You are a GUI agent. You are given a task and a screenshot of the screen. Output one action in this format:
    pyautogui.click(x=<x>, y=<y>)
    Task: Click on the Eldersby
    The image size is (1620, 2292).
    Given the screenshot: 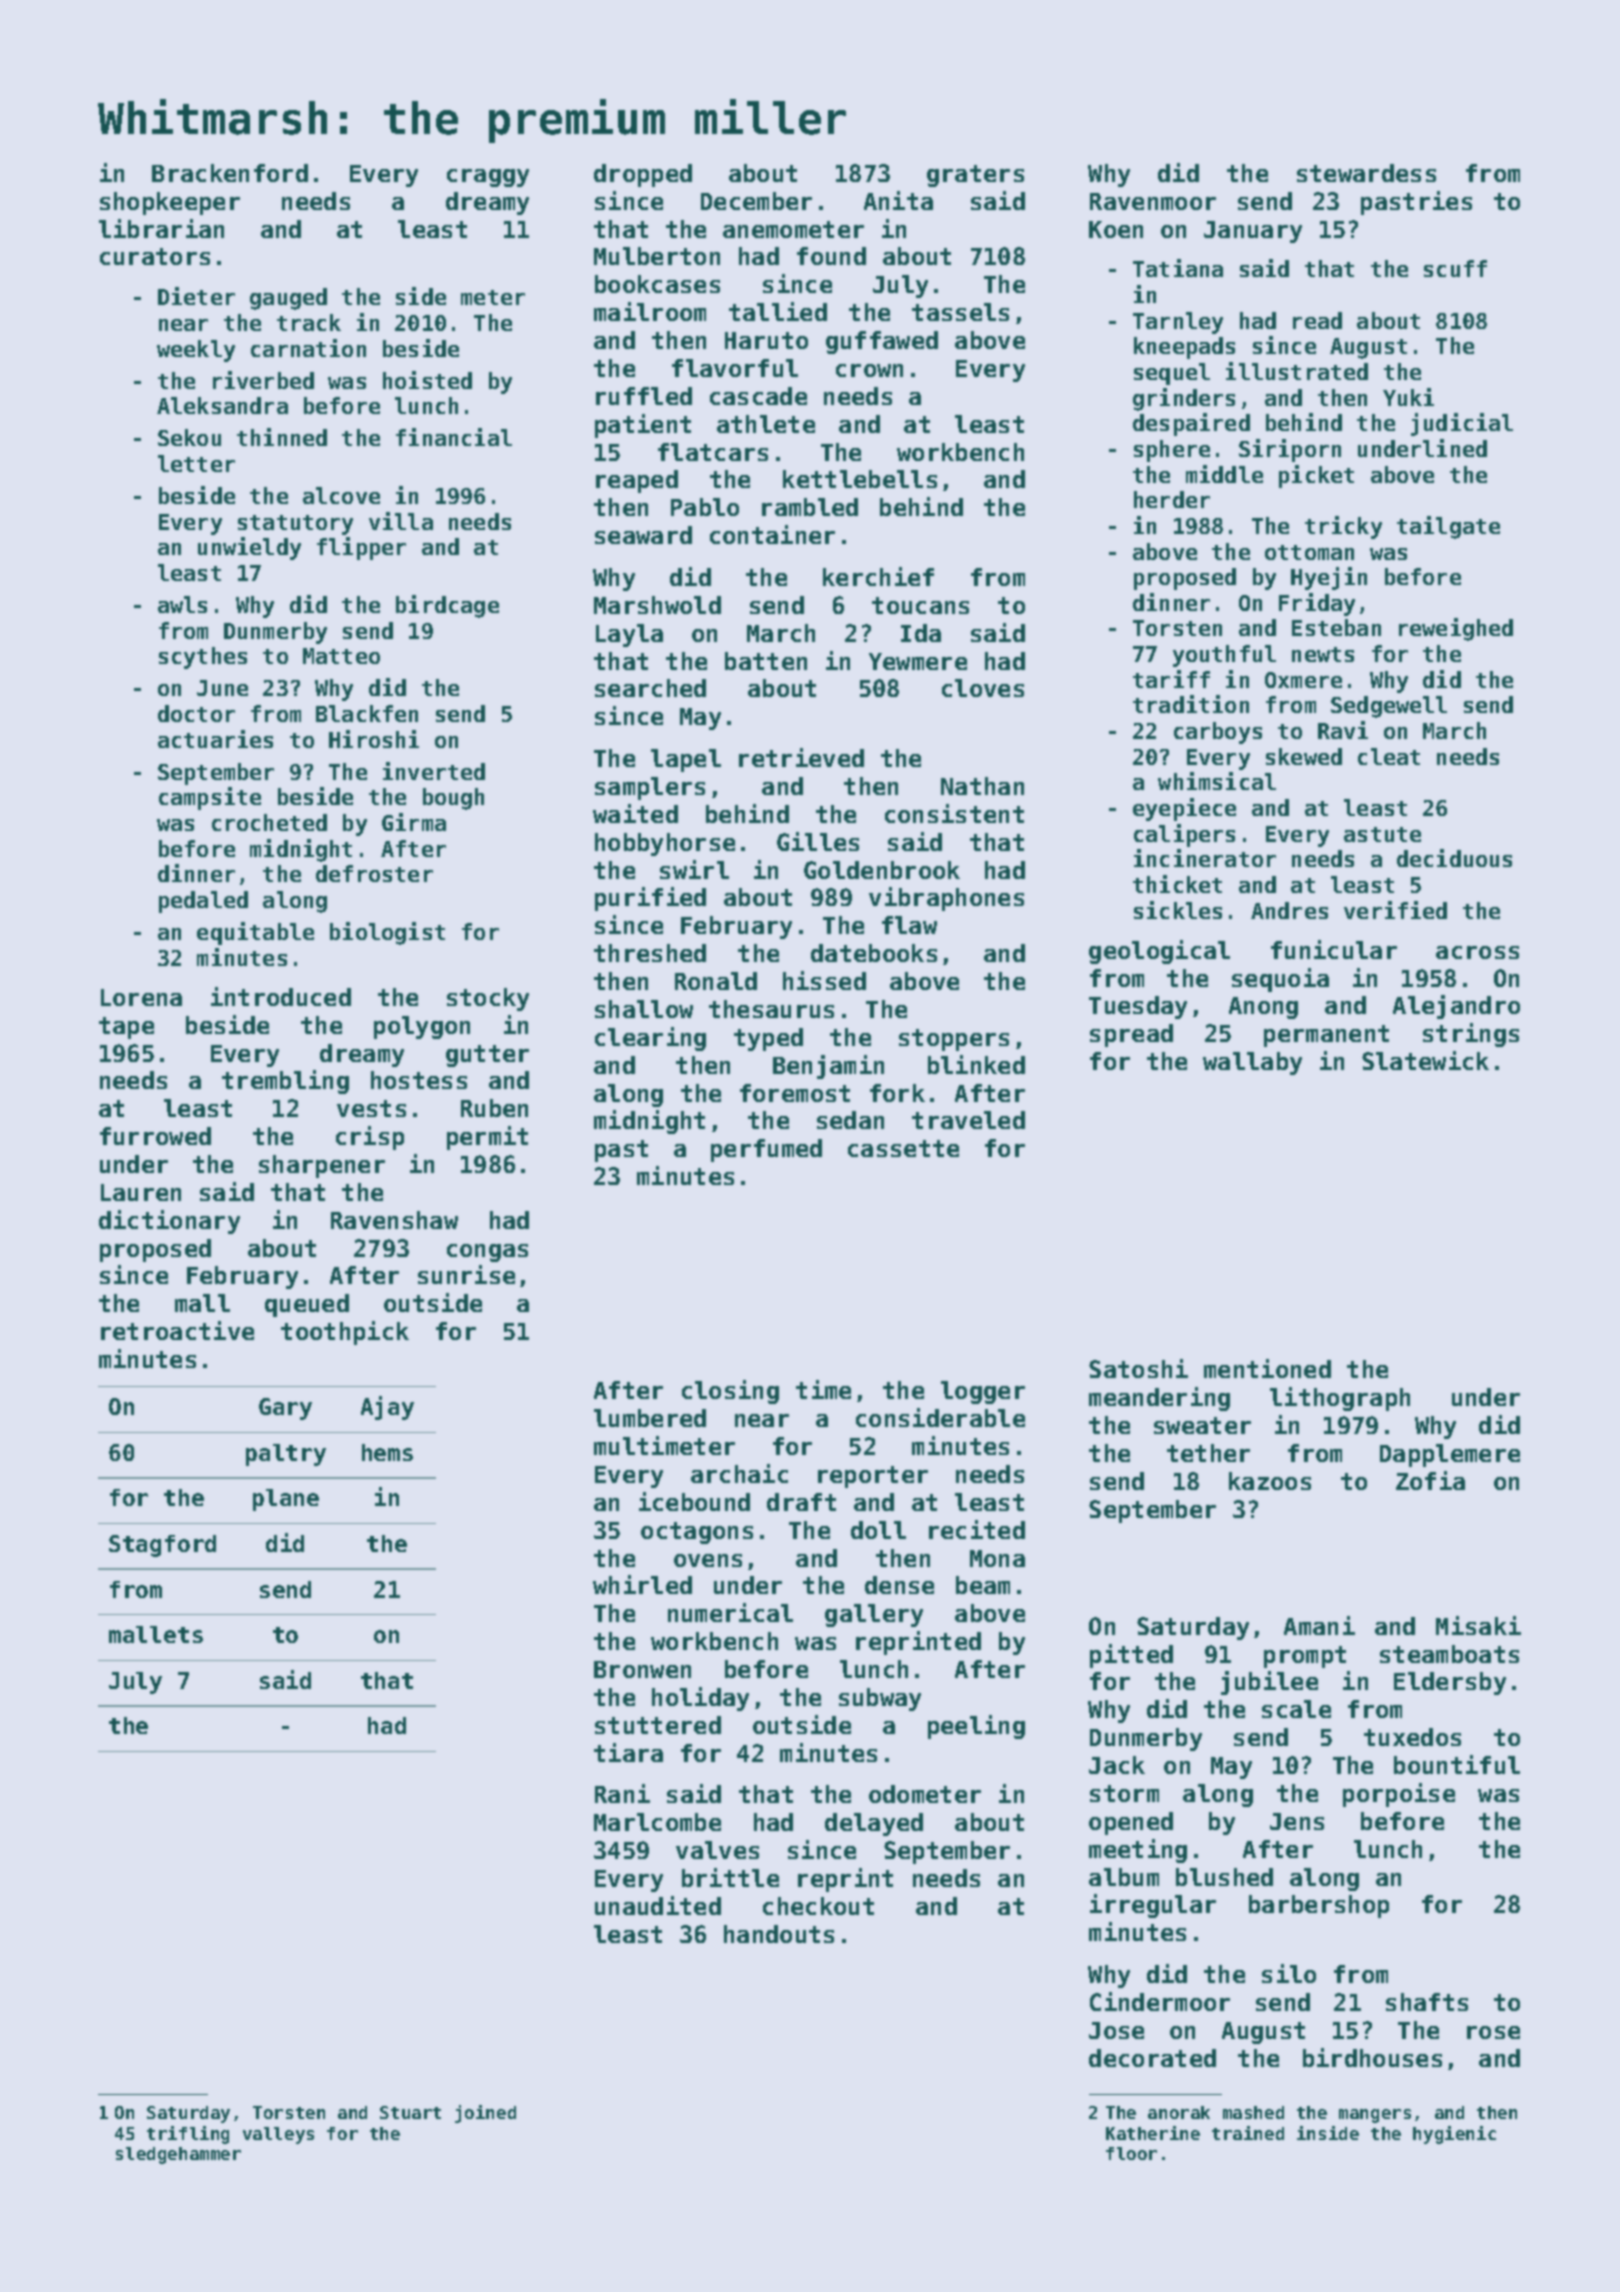 What is the action you would take?
    pyautogui.click(x=1450, y=1683)
